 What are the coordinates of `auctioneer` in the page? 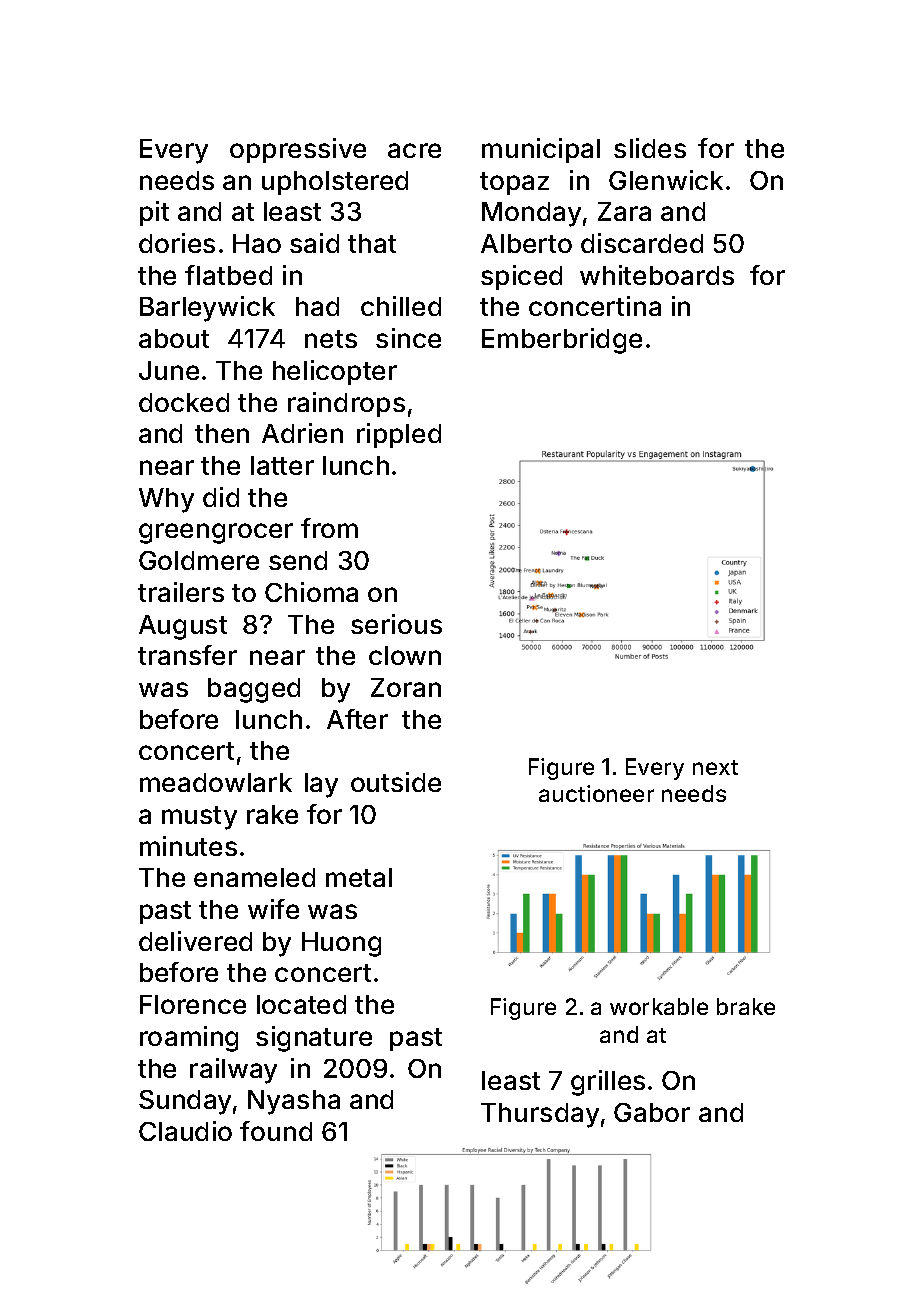 It's located at (596, 793).
